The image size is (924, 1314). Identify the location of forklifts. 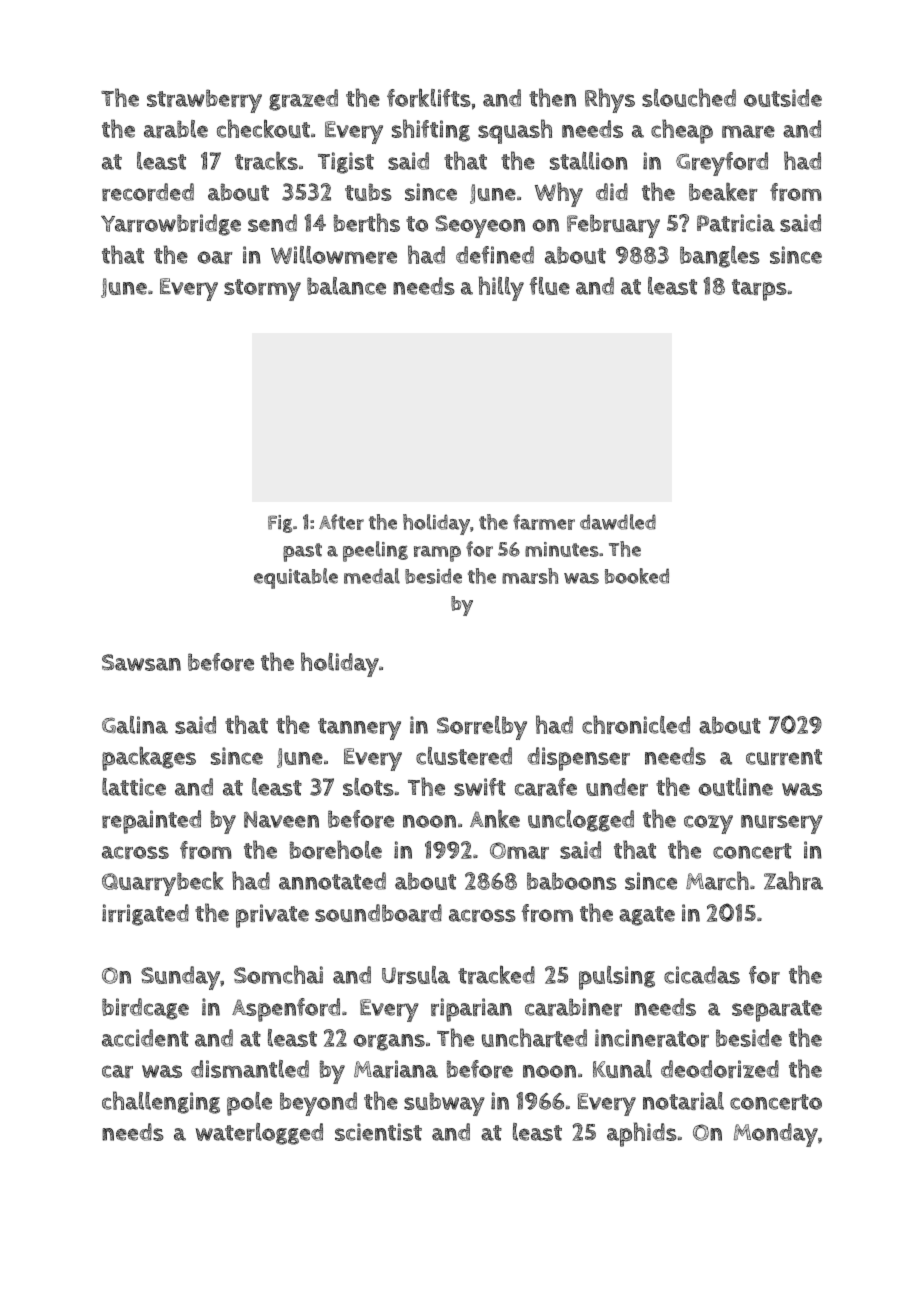
(429, 98).
